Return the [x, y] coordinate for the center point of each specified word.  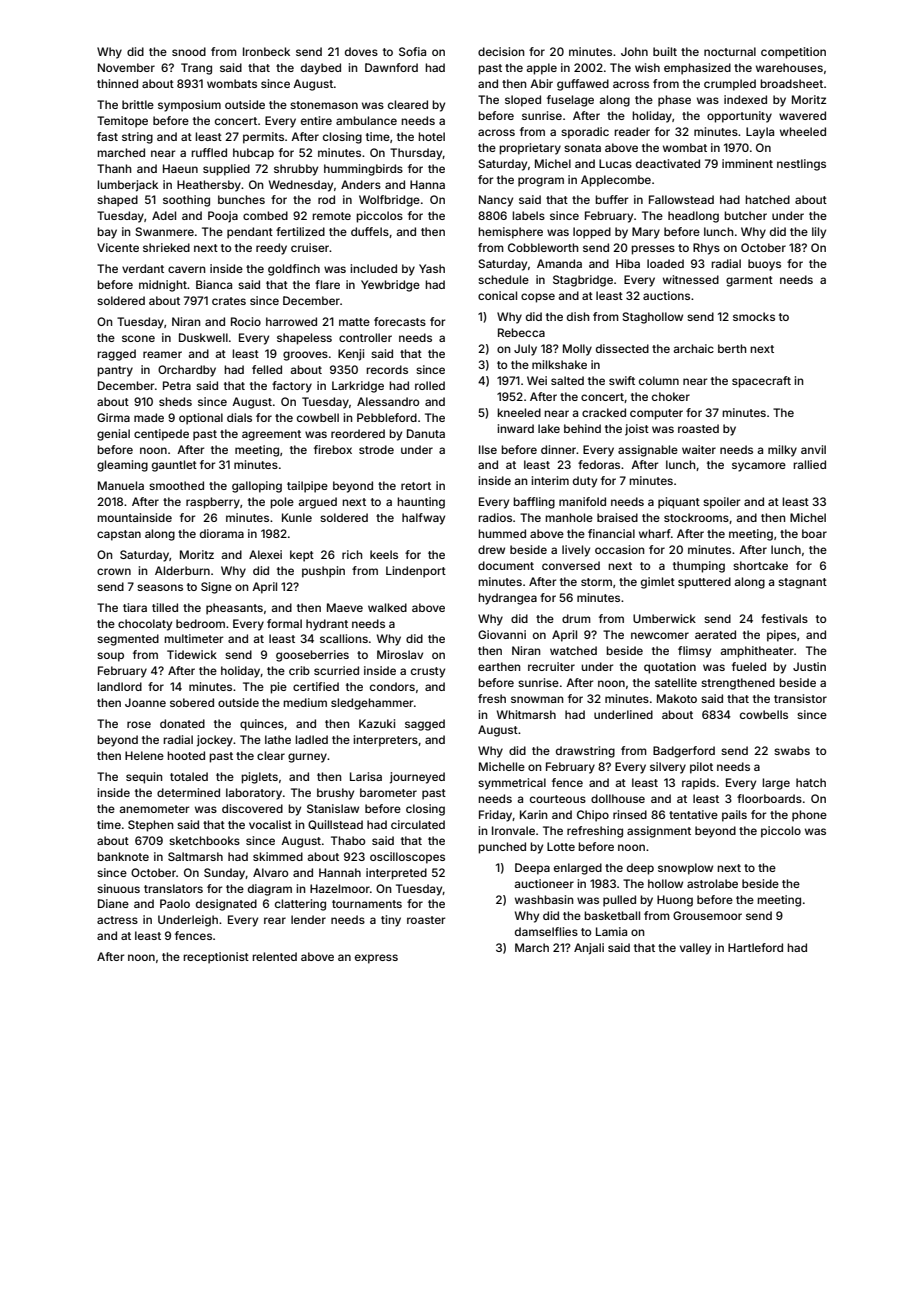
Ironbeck [266, 51]
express [376, 959]
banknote [123, 856]
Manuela [121, 485]
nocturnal [730, 51]
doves [361, 51]
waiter [699, 449]
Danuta [426, 433]
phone [809, 816]
